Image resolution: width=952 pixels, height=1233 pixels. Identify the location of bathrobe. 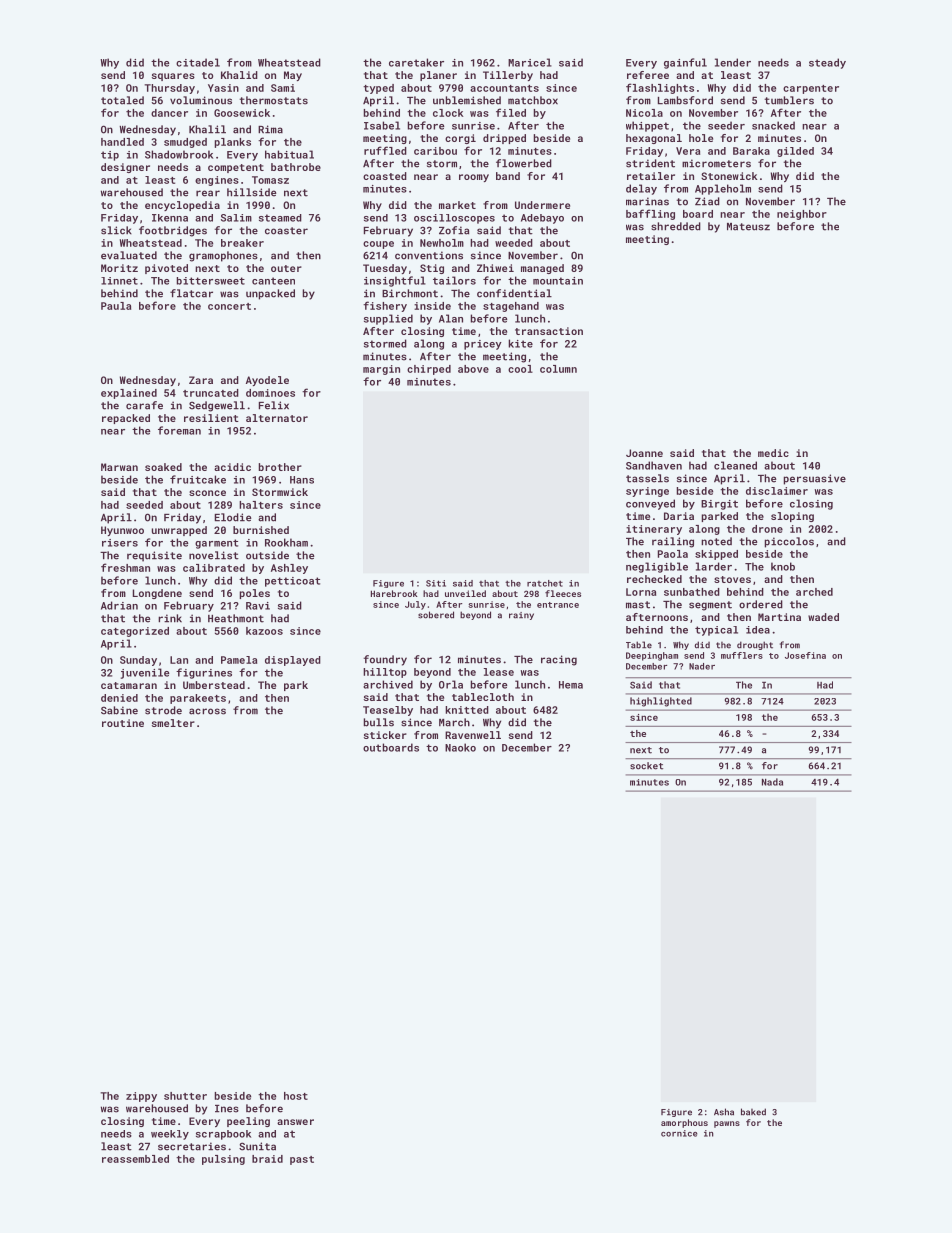
(296, 167).
